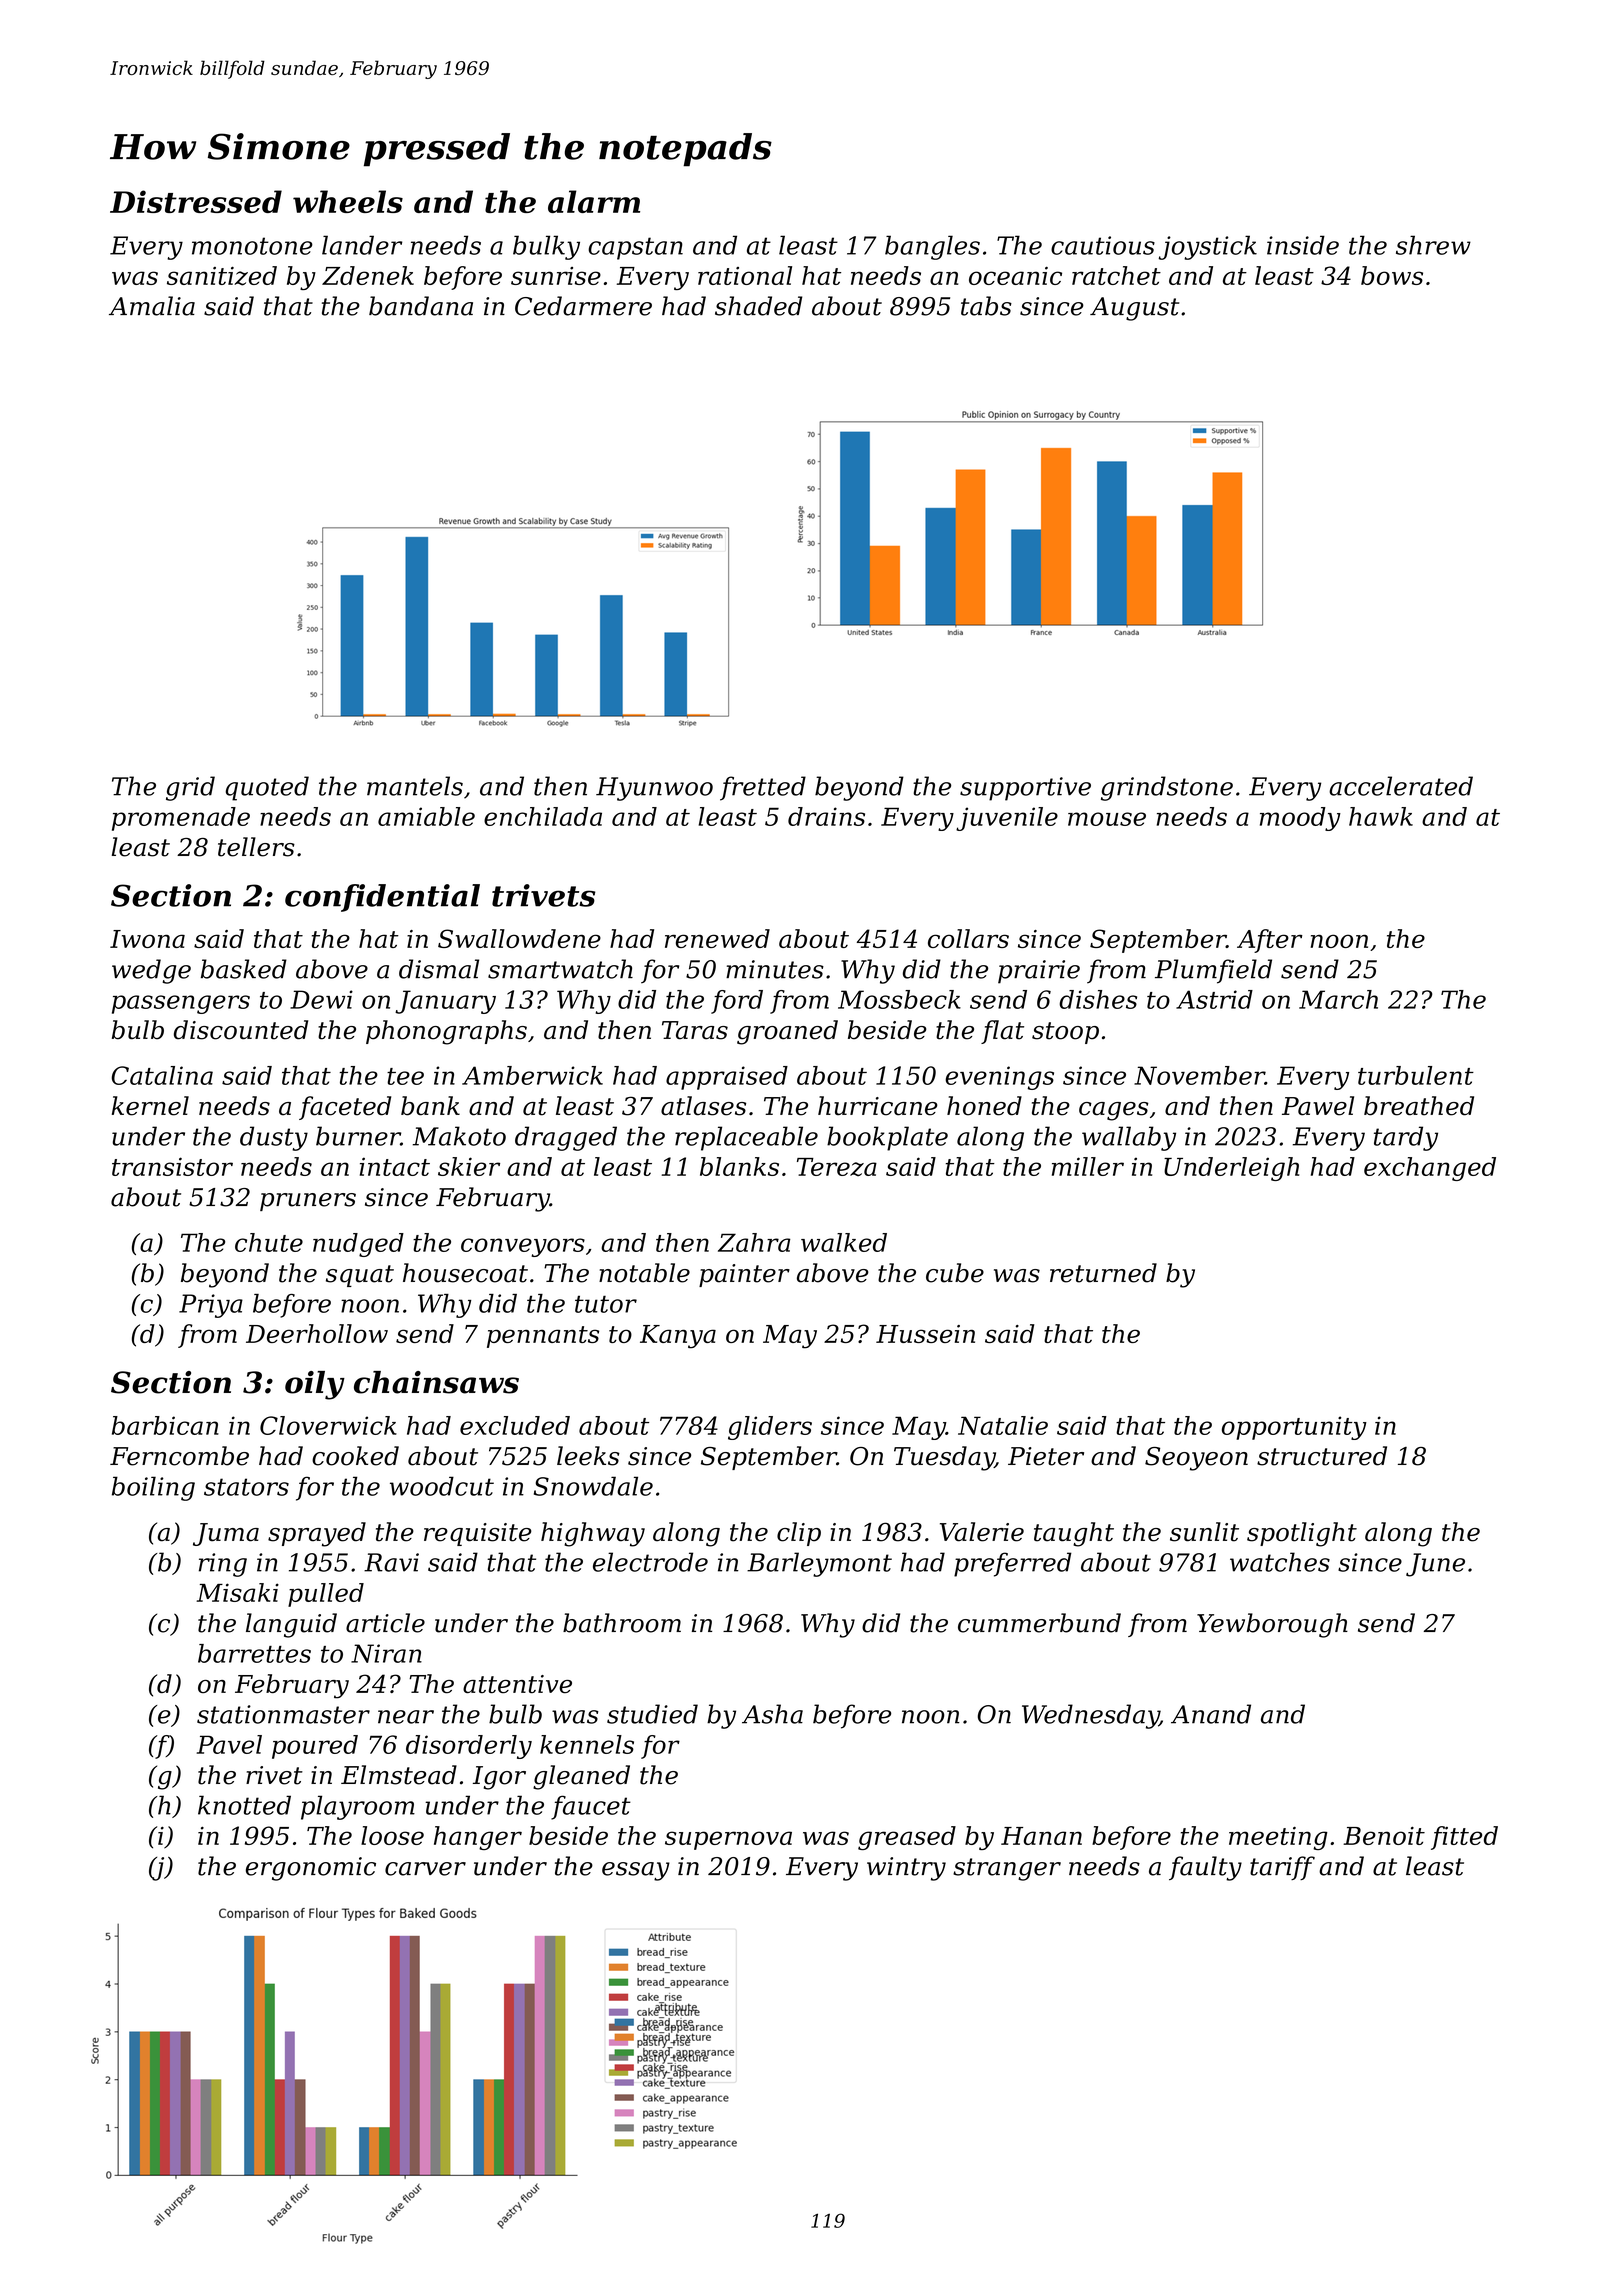 The image size is (1620, 2292). I want to click on inside, so click(1303, 245).
